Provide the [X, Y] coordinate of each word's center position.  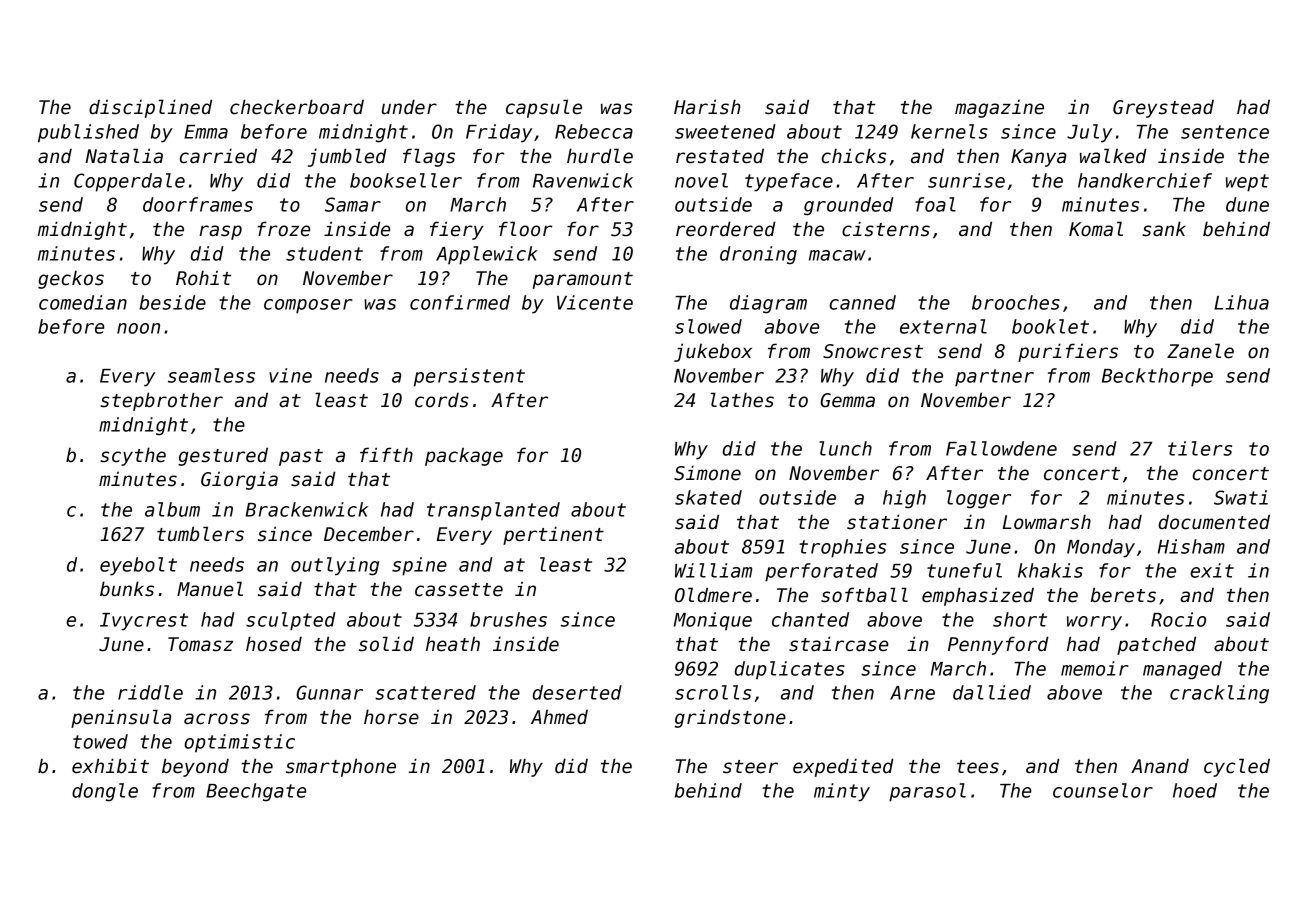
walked [1113, 156]
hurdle [600, 156]
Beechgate [256, 792]
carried [218, 156]
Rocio [1178, 619]
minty [842, 792]
